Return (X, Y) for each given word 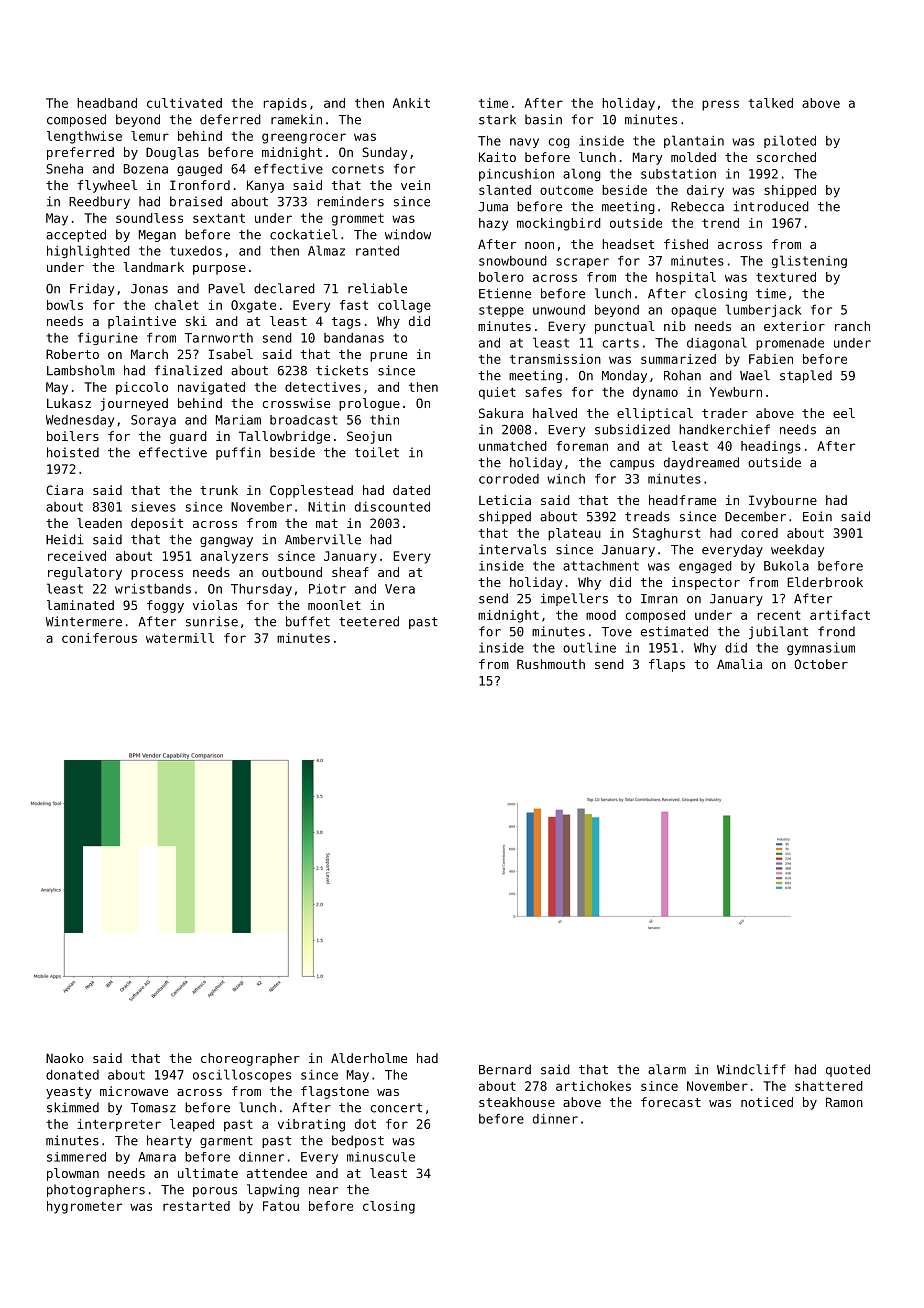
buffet (308, 621)
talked (770, 103)
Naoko (65, 1058)
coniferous (99, 638)
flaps (667, 665)
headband (107, 103)
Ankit (411, 103)
